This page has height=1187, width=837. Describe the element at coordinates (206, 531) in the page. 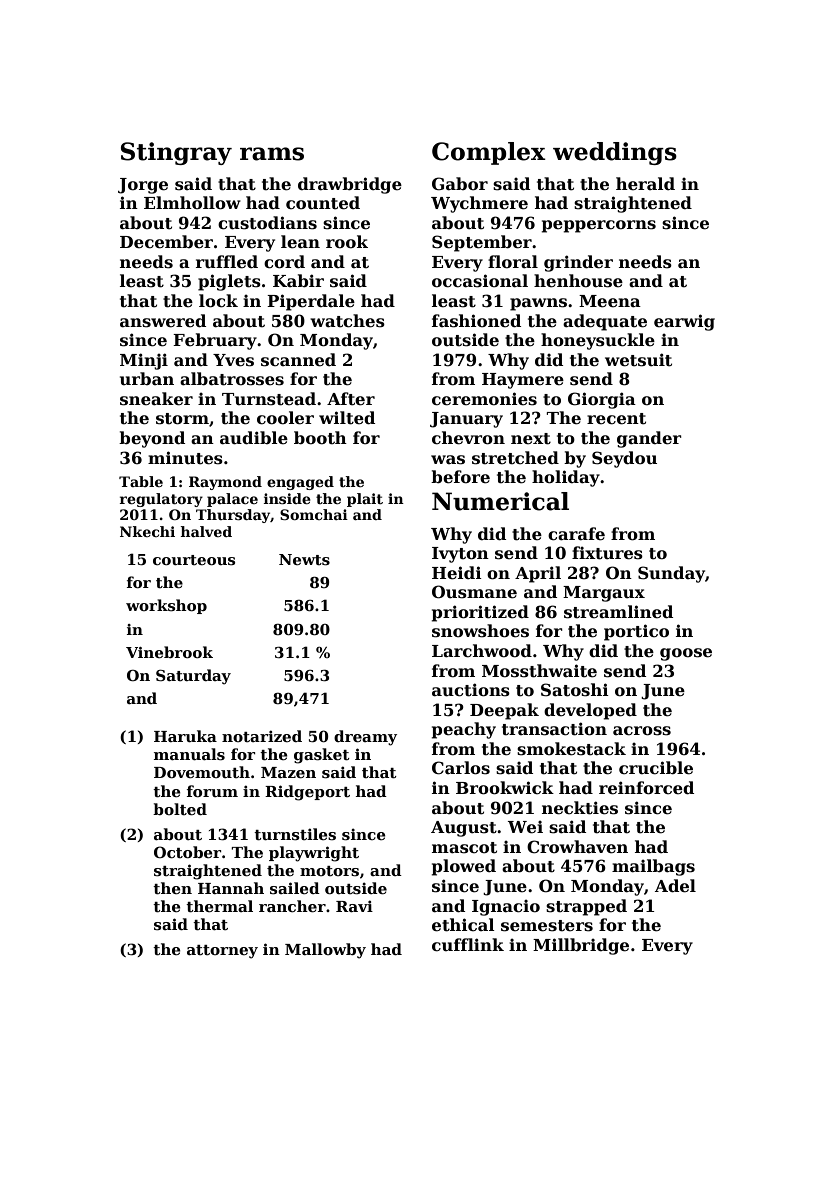

I see `halved` at that location.
